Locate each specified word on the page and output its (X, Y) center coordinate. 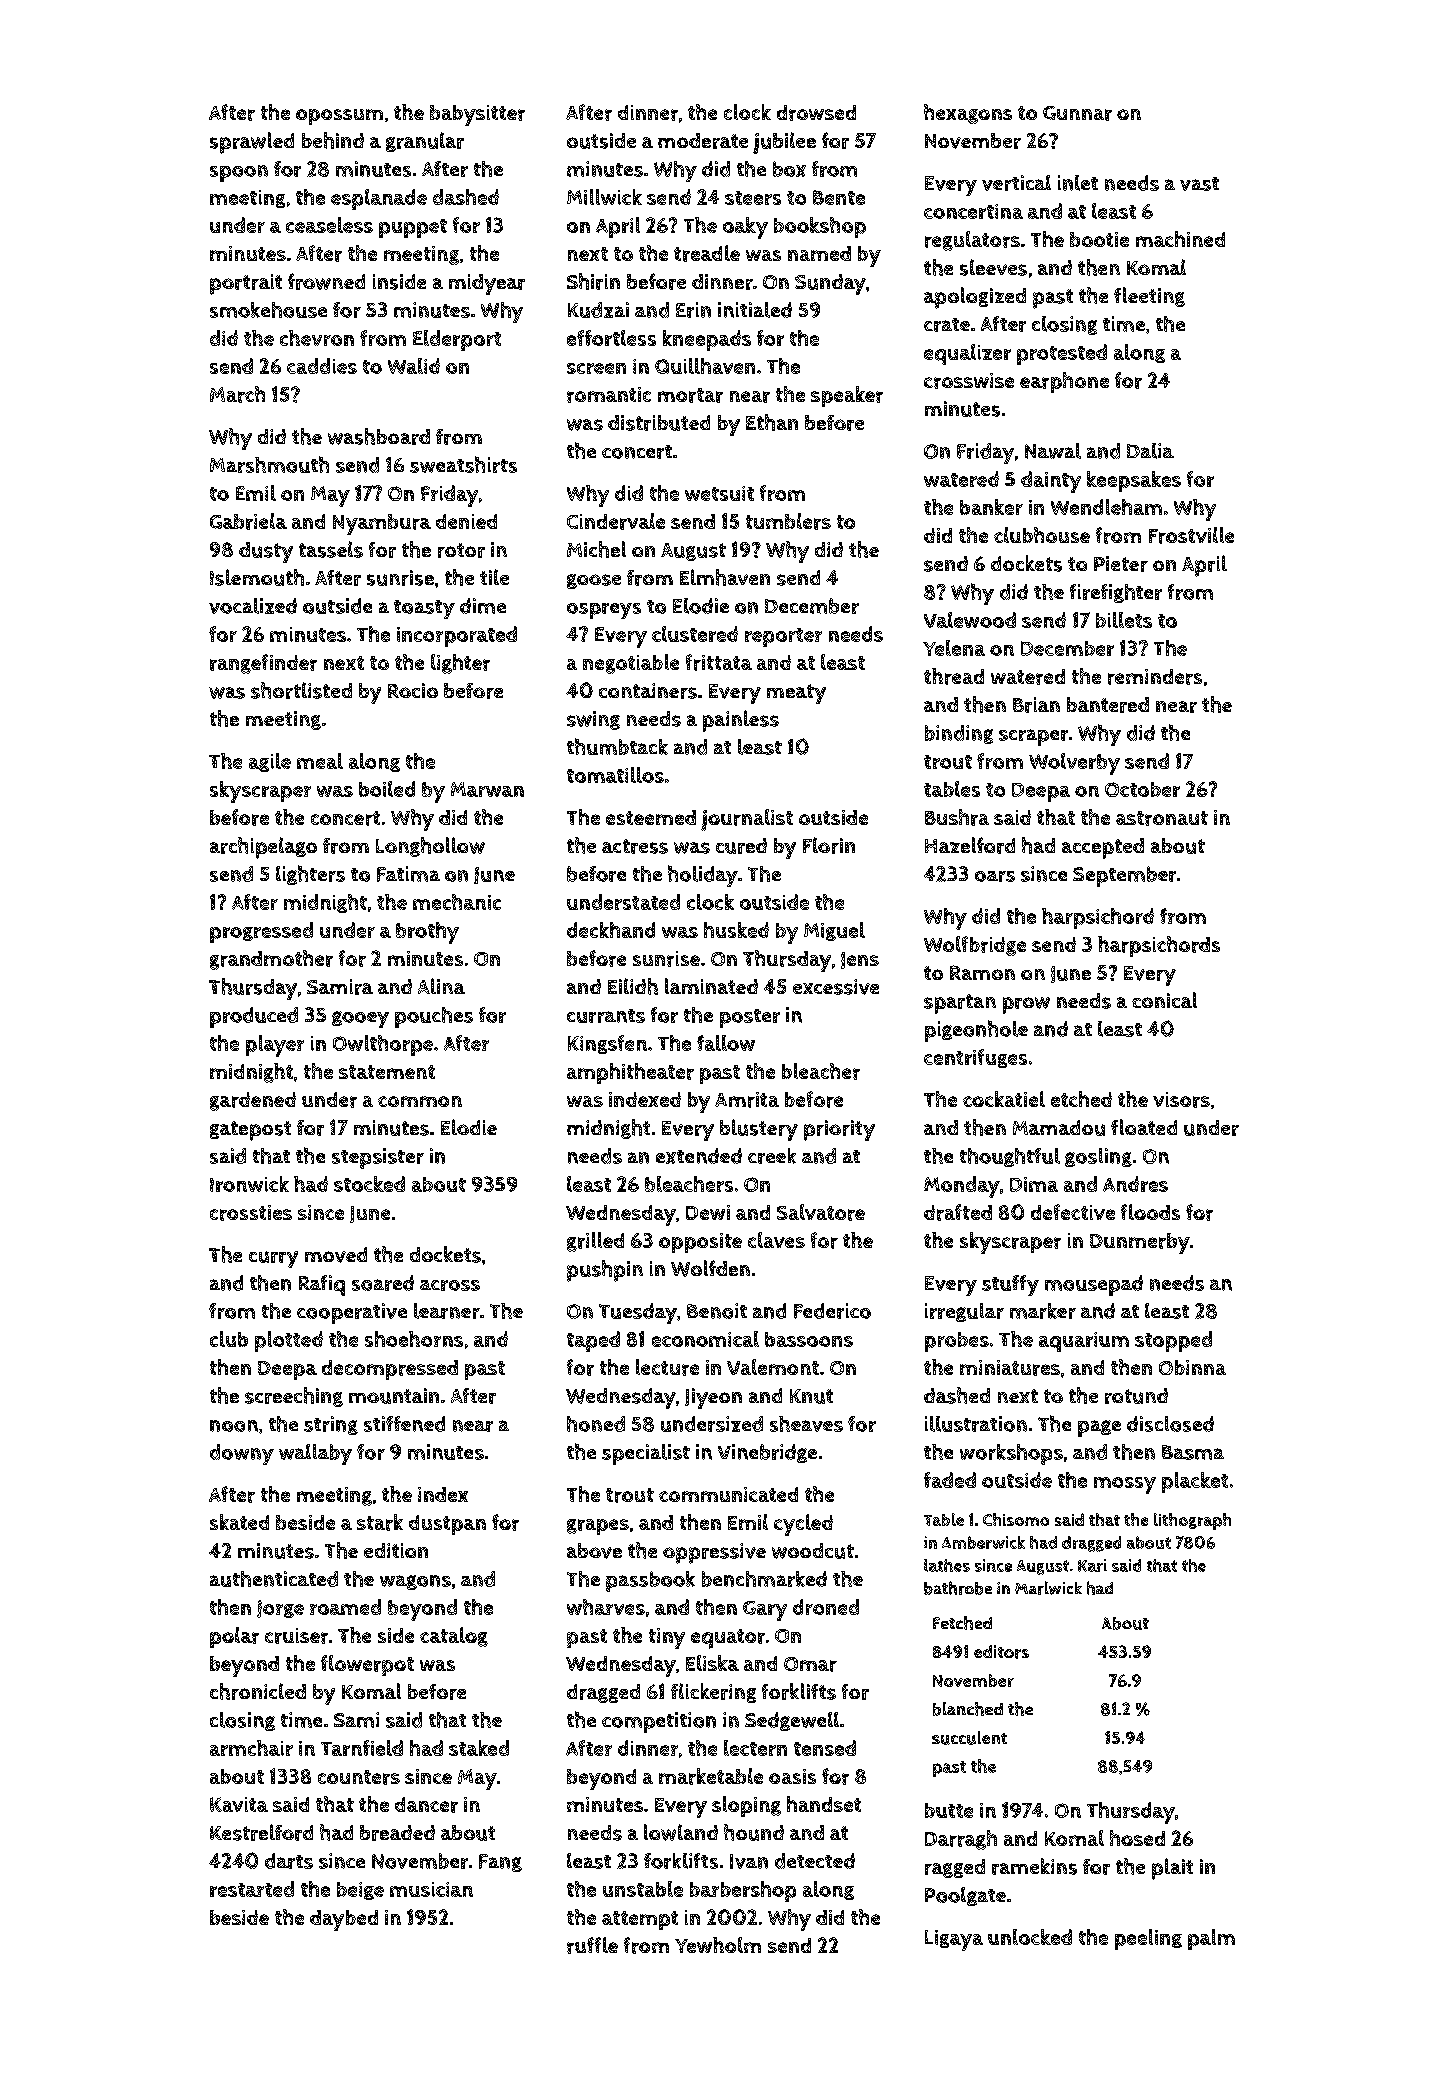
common (420, 1101)
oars (995, 876)
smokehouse (268, 310)
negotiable (631, 664)
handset (824, 1804)
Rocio (413, 690)
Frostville (1191, 535)
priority (839, 1130)
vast (1199, 184)
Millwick (604, 197)
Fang (500, 1863)
